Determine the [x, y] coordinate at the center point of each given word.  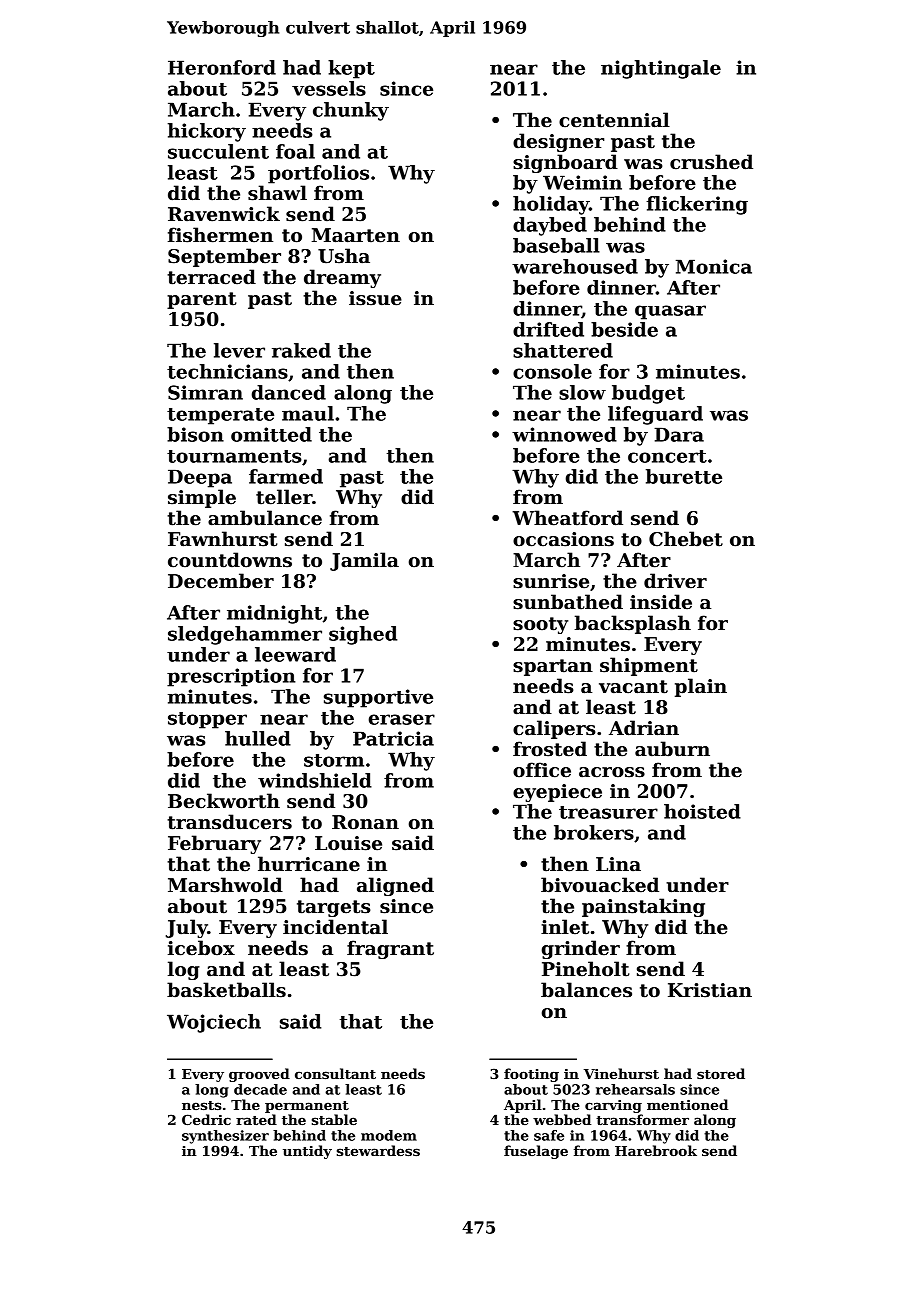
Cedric [206, 1119]
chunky [351, 111]
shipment [649, 666]
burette [684, 476]
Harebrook [656, 1150]
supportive [378, 698]
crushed [711, 162]
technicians [227, 371]
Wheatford [567, 518]
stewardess [378, 1150]
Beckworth [224, 801]
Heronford [222, 67]
